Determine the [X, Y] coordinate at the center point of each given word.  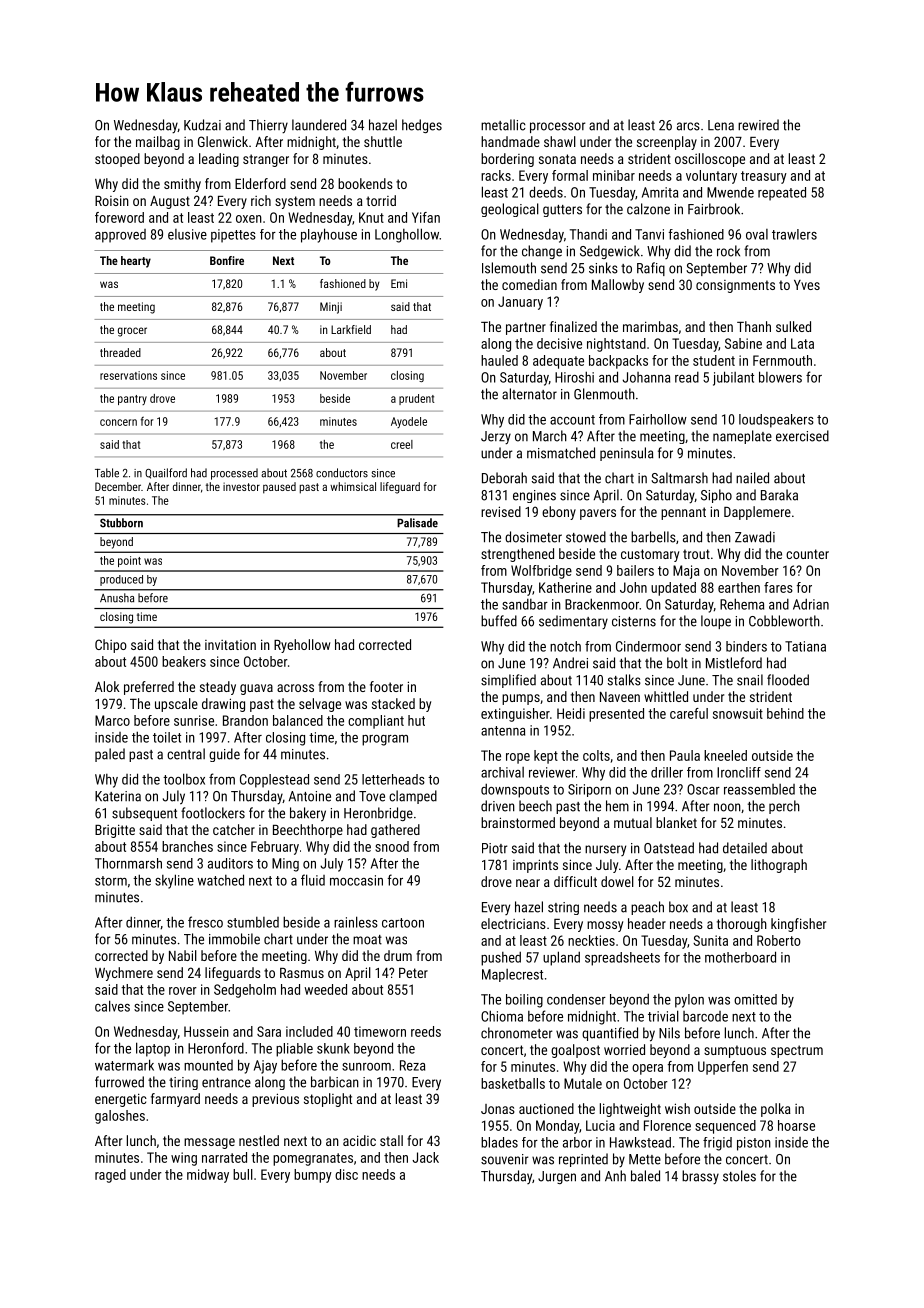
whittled [666, 696]
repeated [782, 194]
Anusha [117, 598]
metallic [503, 125]
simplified [508, 681]
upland [561, 958]
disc [346, 1174]
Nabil [183, 955]
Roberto [779, 940]
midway [208, 1176]
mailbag [158, 143]
